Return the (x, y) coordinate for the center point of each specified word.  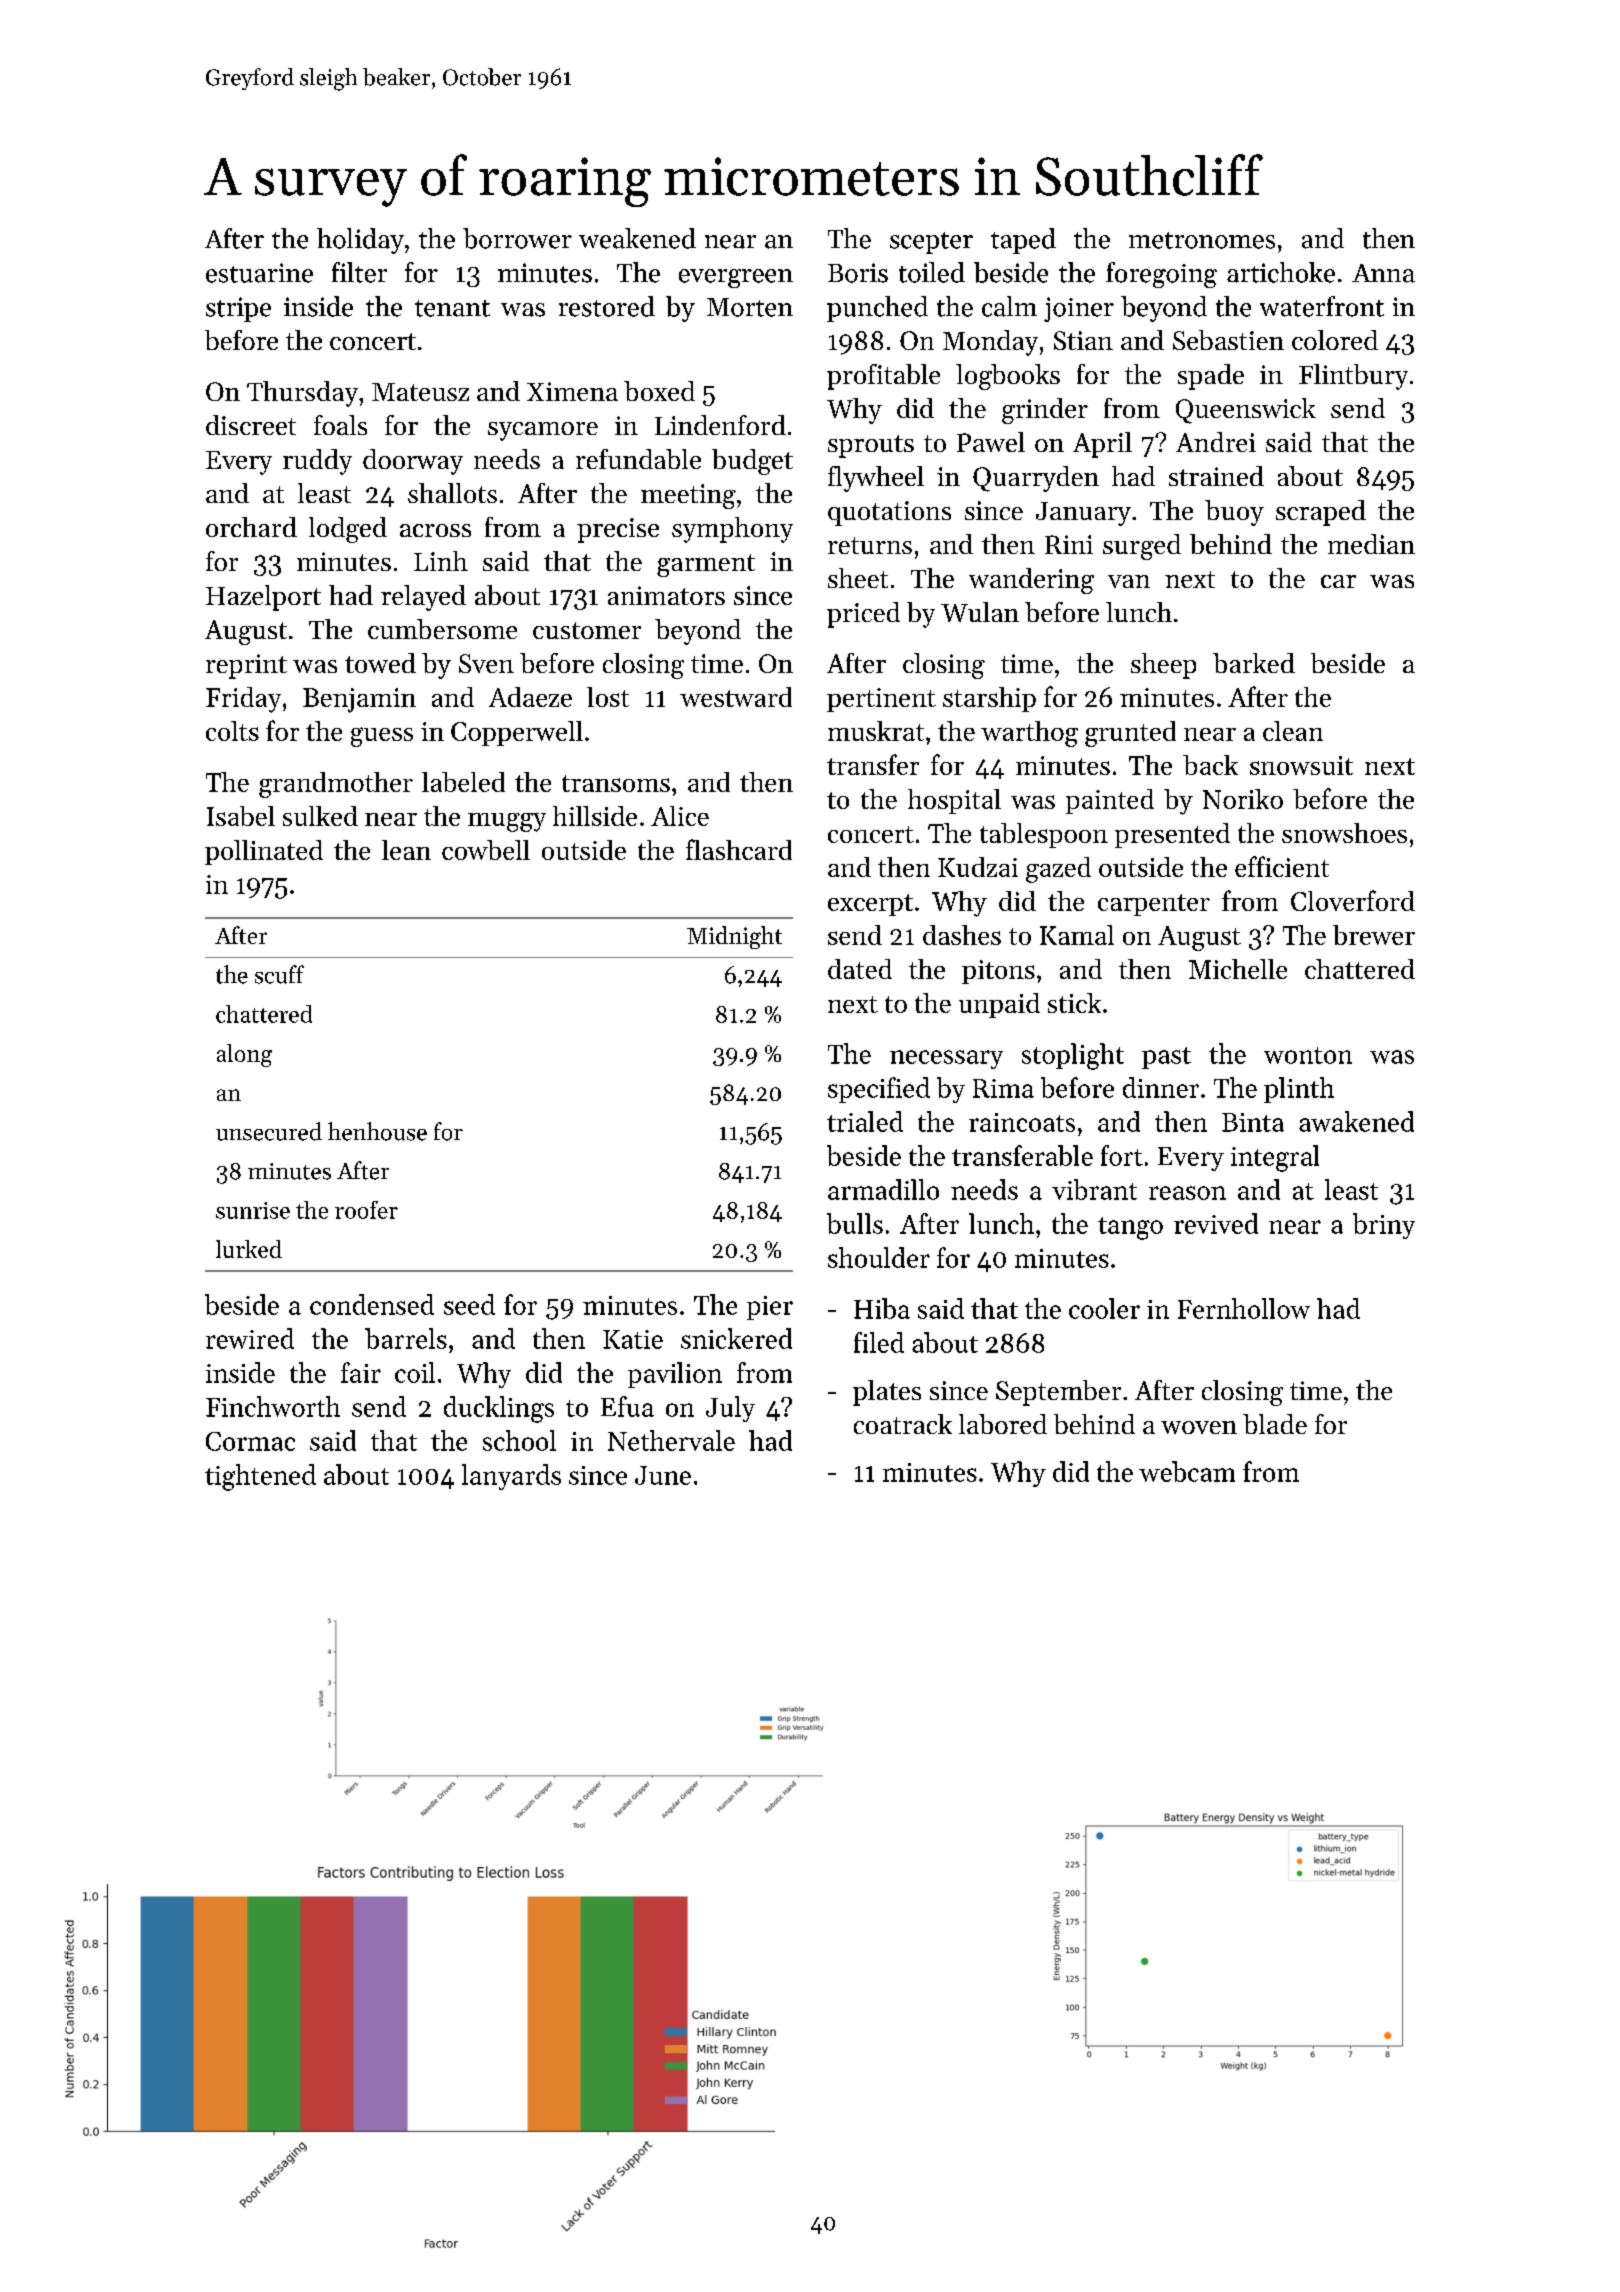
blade (1275, 1424)
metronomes (1202, 240)
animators (666, 595)
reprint (246, 666)
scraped (1321, 513)
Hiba (882, 1308)
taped (1023, 241)
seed (469, 1304)
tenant (452, 308)
